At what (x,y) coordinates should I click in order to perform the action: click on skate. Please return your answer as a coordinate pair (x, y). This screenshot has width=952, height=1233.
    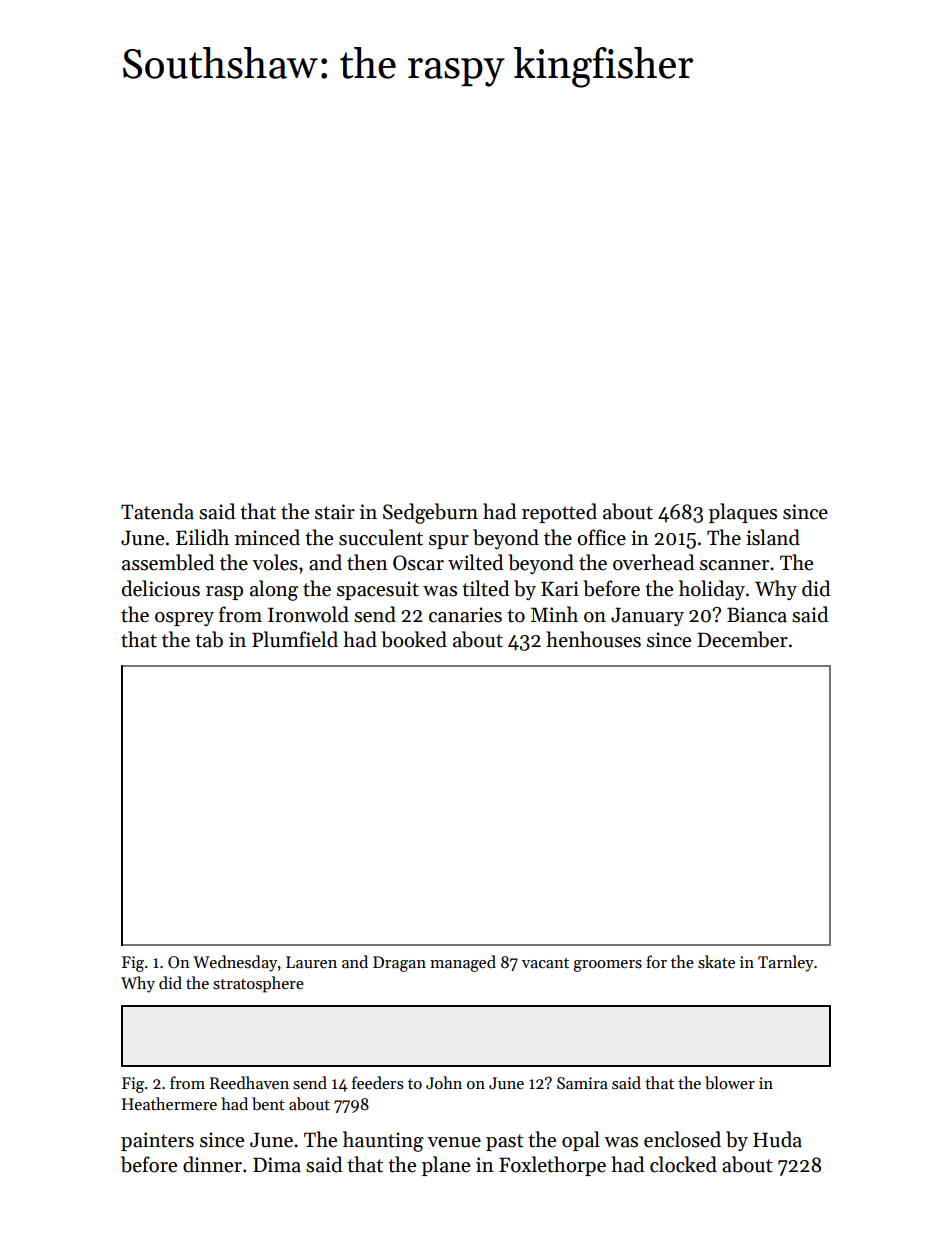
    Looking at the image, I should click on (716, 962).
